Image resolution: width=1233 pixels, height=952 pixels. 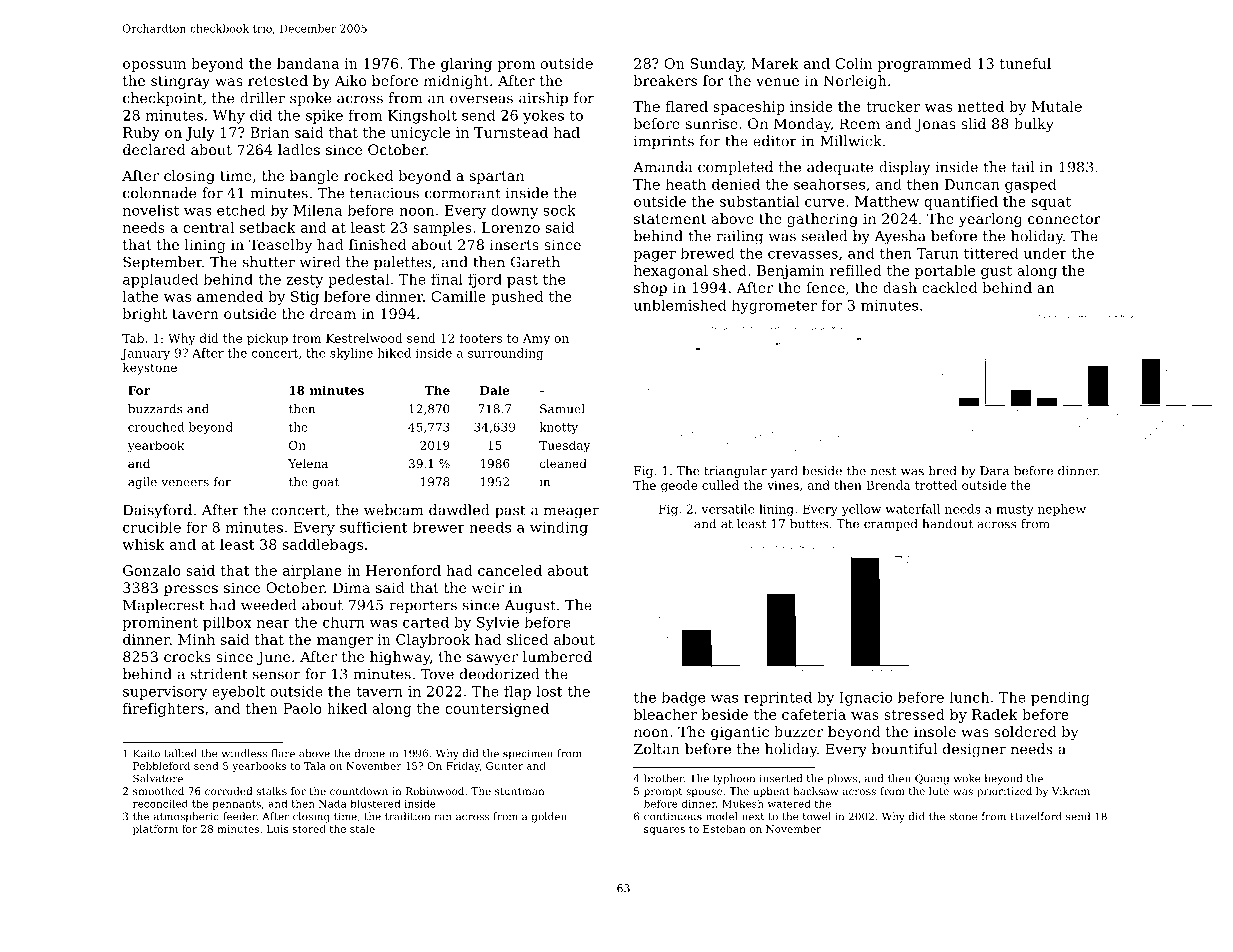 I want to click on platform, so click(x=155, y=830).
